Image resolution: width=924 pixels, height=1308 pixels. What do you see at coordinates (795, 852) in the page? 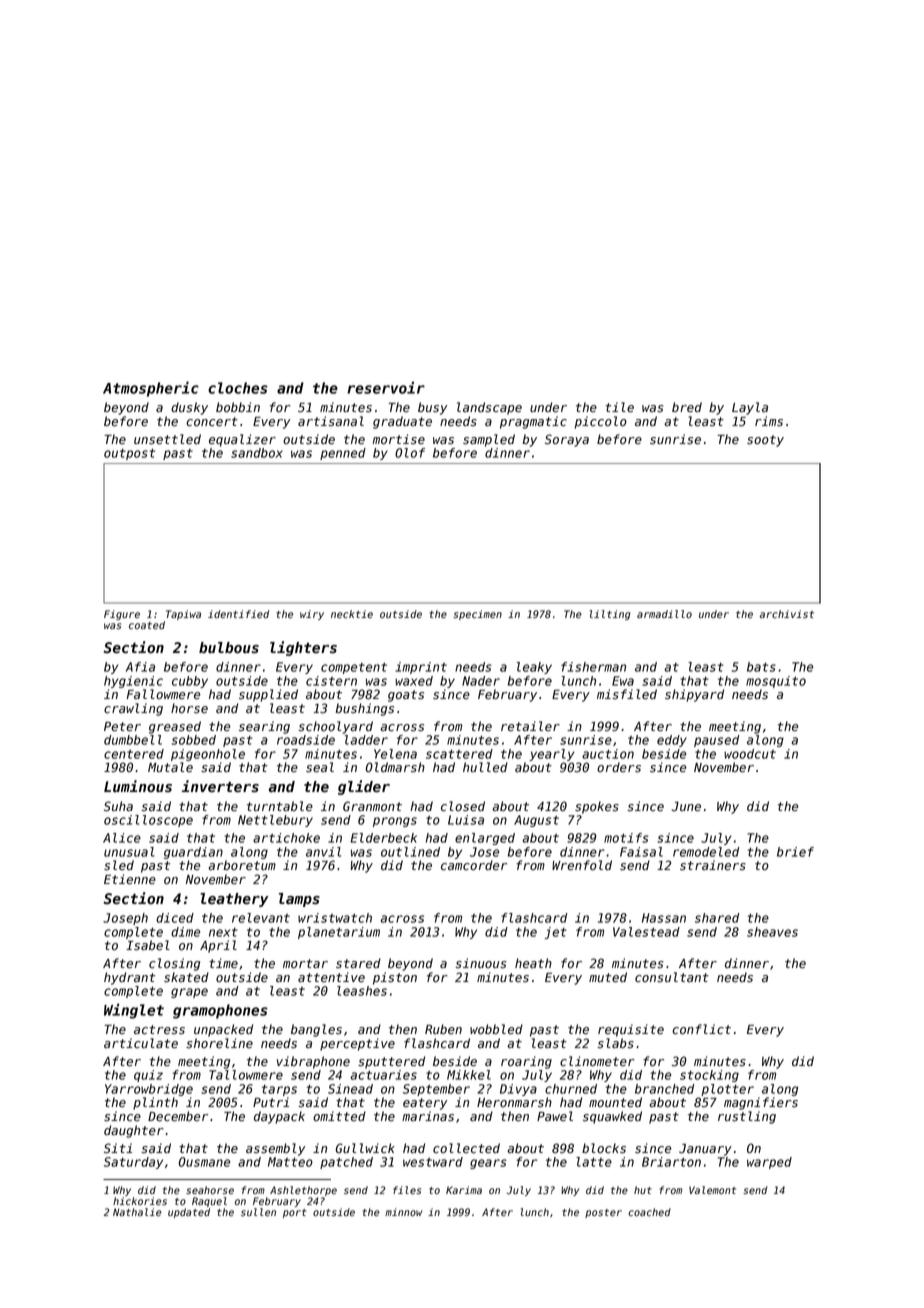
I see `brief` at bounding box center [795, 852].
